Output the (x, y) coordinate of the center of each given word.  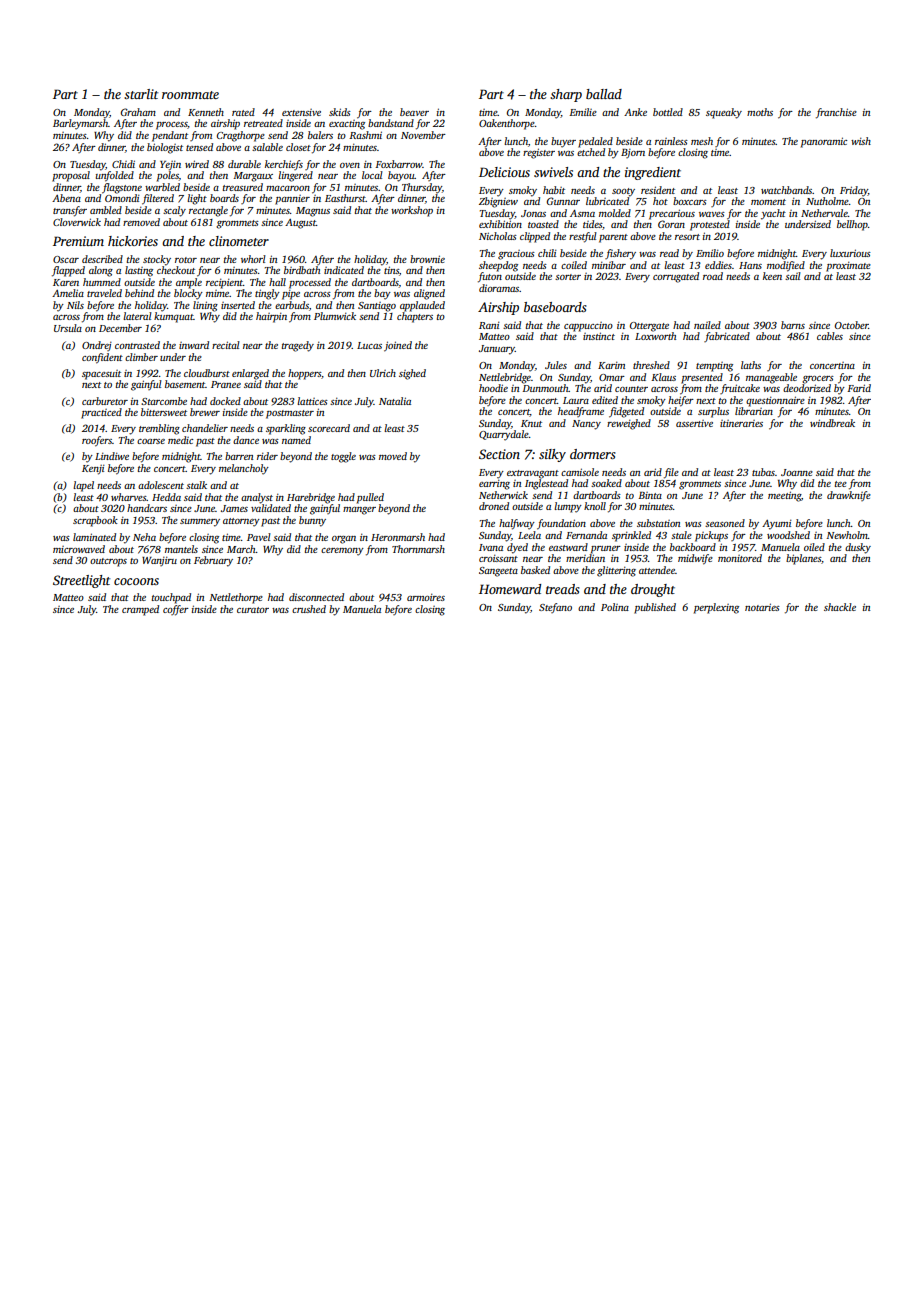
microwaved (79, 549)
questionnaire (775, 401)
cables (830, 336)
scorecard (329, 428)
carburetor (105, 401)
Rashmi (365, 135)
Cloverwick (77, 222)
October (852, 325)
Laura (576, 400)
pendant (170, 136)
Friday (854, 191)
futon (490, 277)
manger (359, 511)
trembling (159, 429)
